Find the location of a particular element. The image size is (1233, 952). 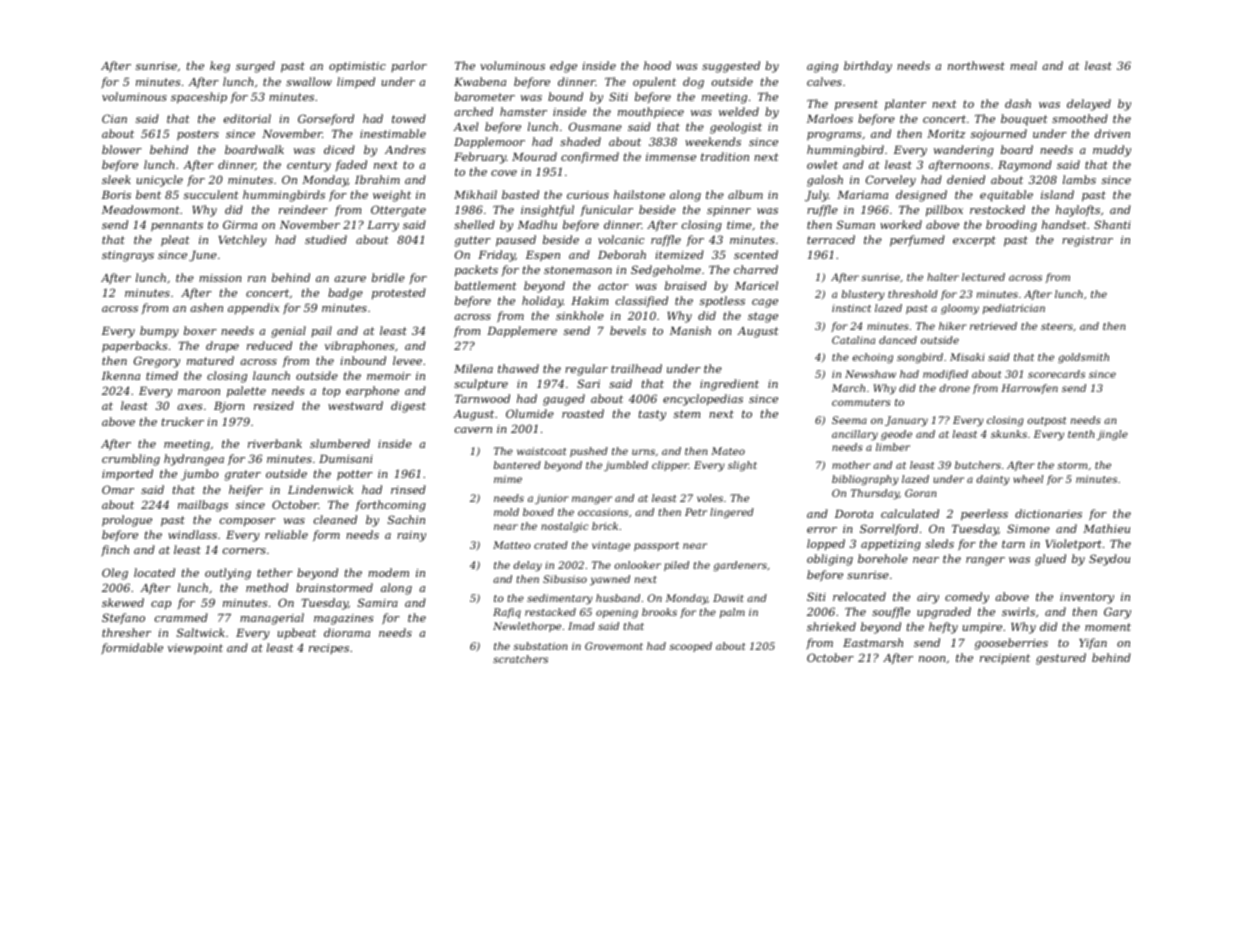

bevels is located at coordinates (628, 330).
